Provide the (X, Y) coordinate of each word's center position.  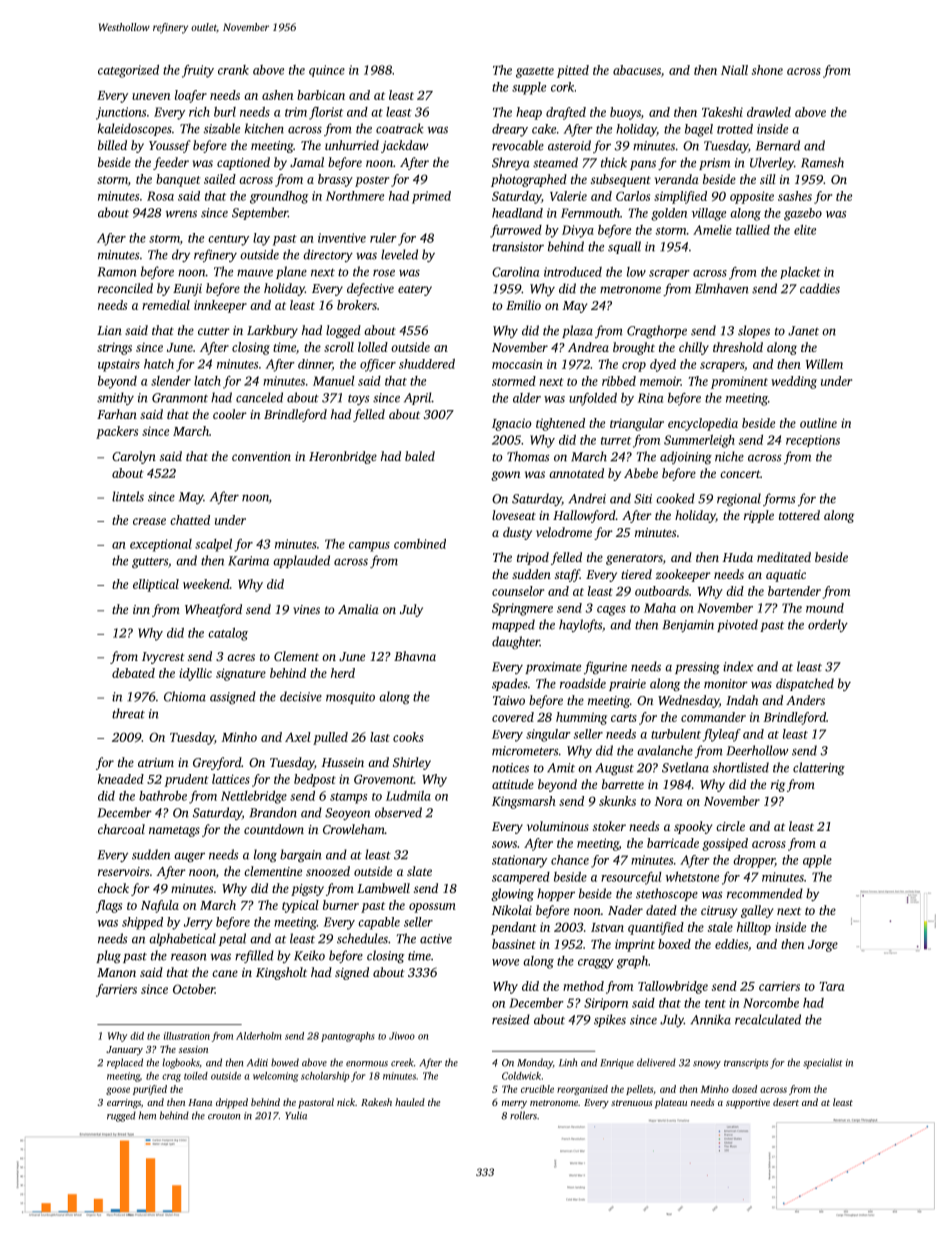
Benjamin (688, 626)
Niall (734, 70)
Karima (248, 561)
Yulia (296, 1115)
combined (420, 544)
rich (199, 112)
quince (327, 71)
